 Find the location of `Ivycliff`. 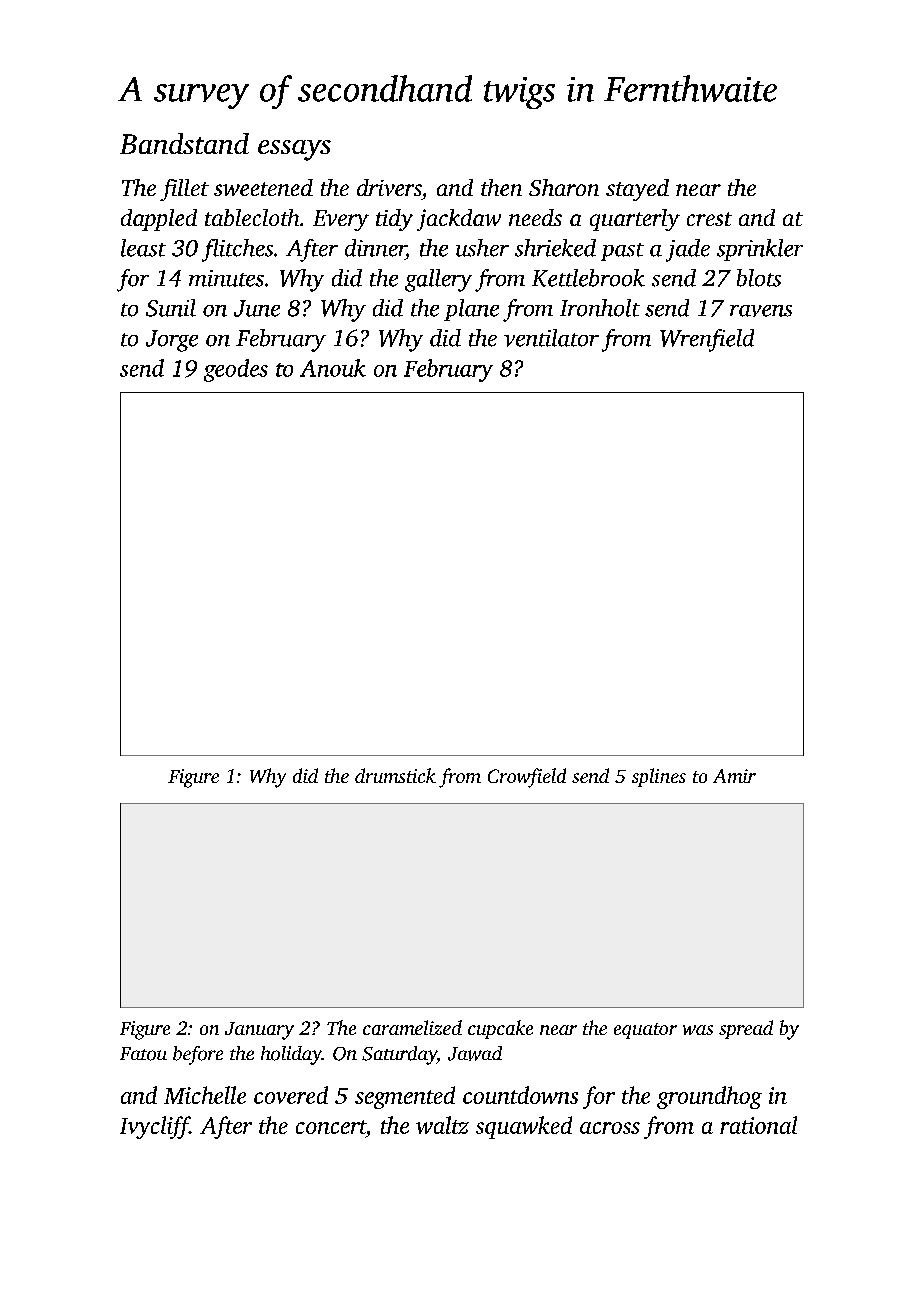

Ivycliff is located at coordinates (155, 1127).
